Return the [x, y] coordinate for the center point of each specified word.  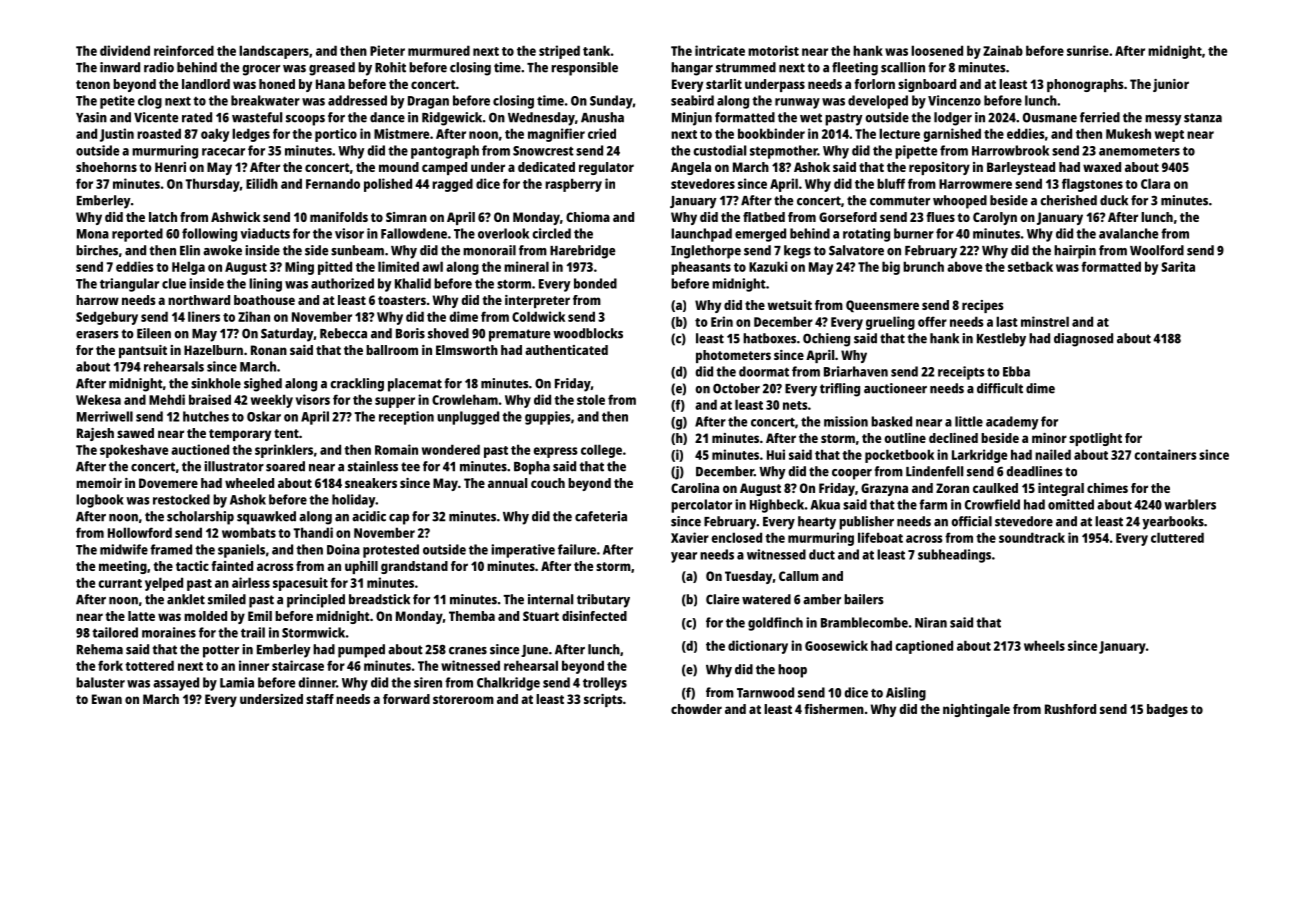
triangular [129, 285]
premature [519, 335]
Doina [343, 549]
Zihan [254, 316]
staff [320, 699]
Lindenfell [934, 471]
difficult [1000, 388]
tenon [93, 84]
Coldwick [538, 316]
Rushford [1070, 709]
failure [577, 549]
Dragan [428, 102]
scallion [903, 67]
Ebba [1016, 371]
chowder [696, 709]
